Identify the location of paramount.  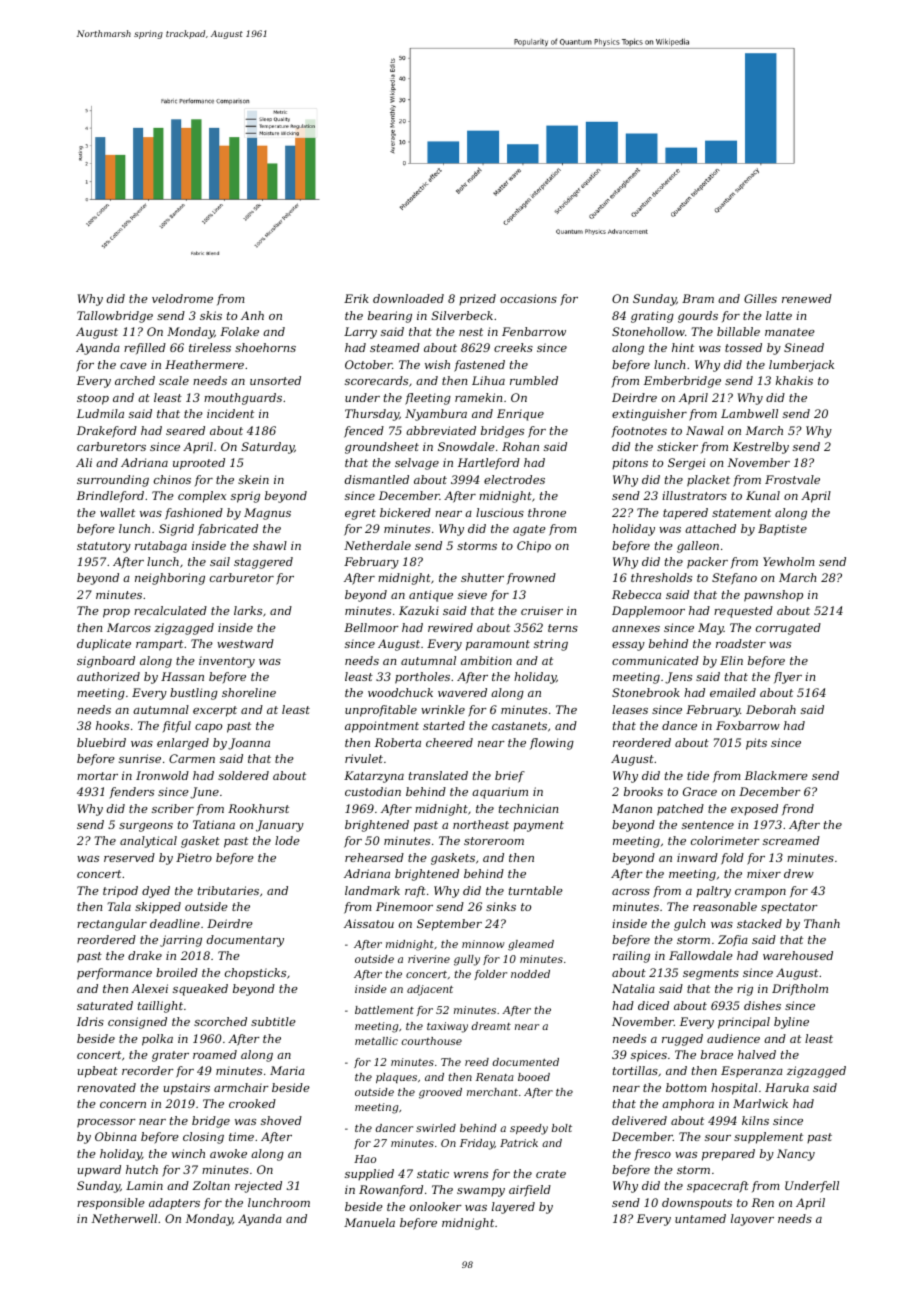
(498, 645).
